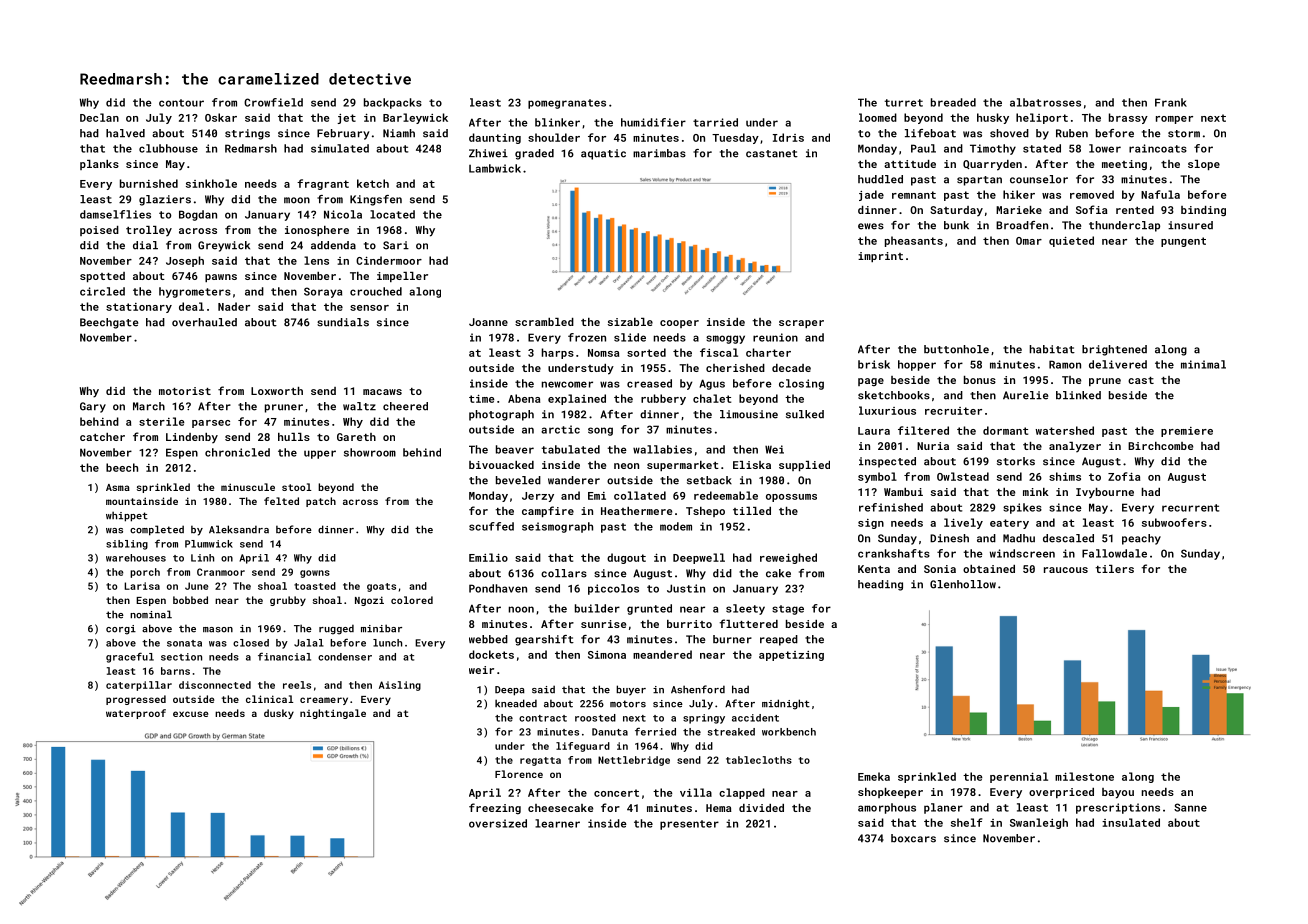 The width and height of the image is (1308, 924). I want to click on Aisling, so click(400, 686).
